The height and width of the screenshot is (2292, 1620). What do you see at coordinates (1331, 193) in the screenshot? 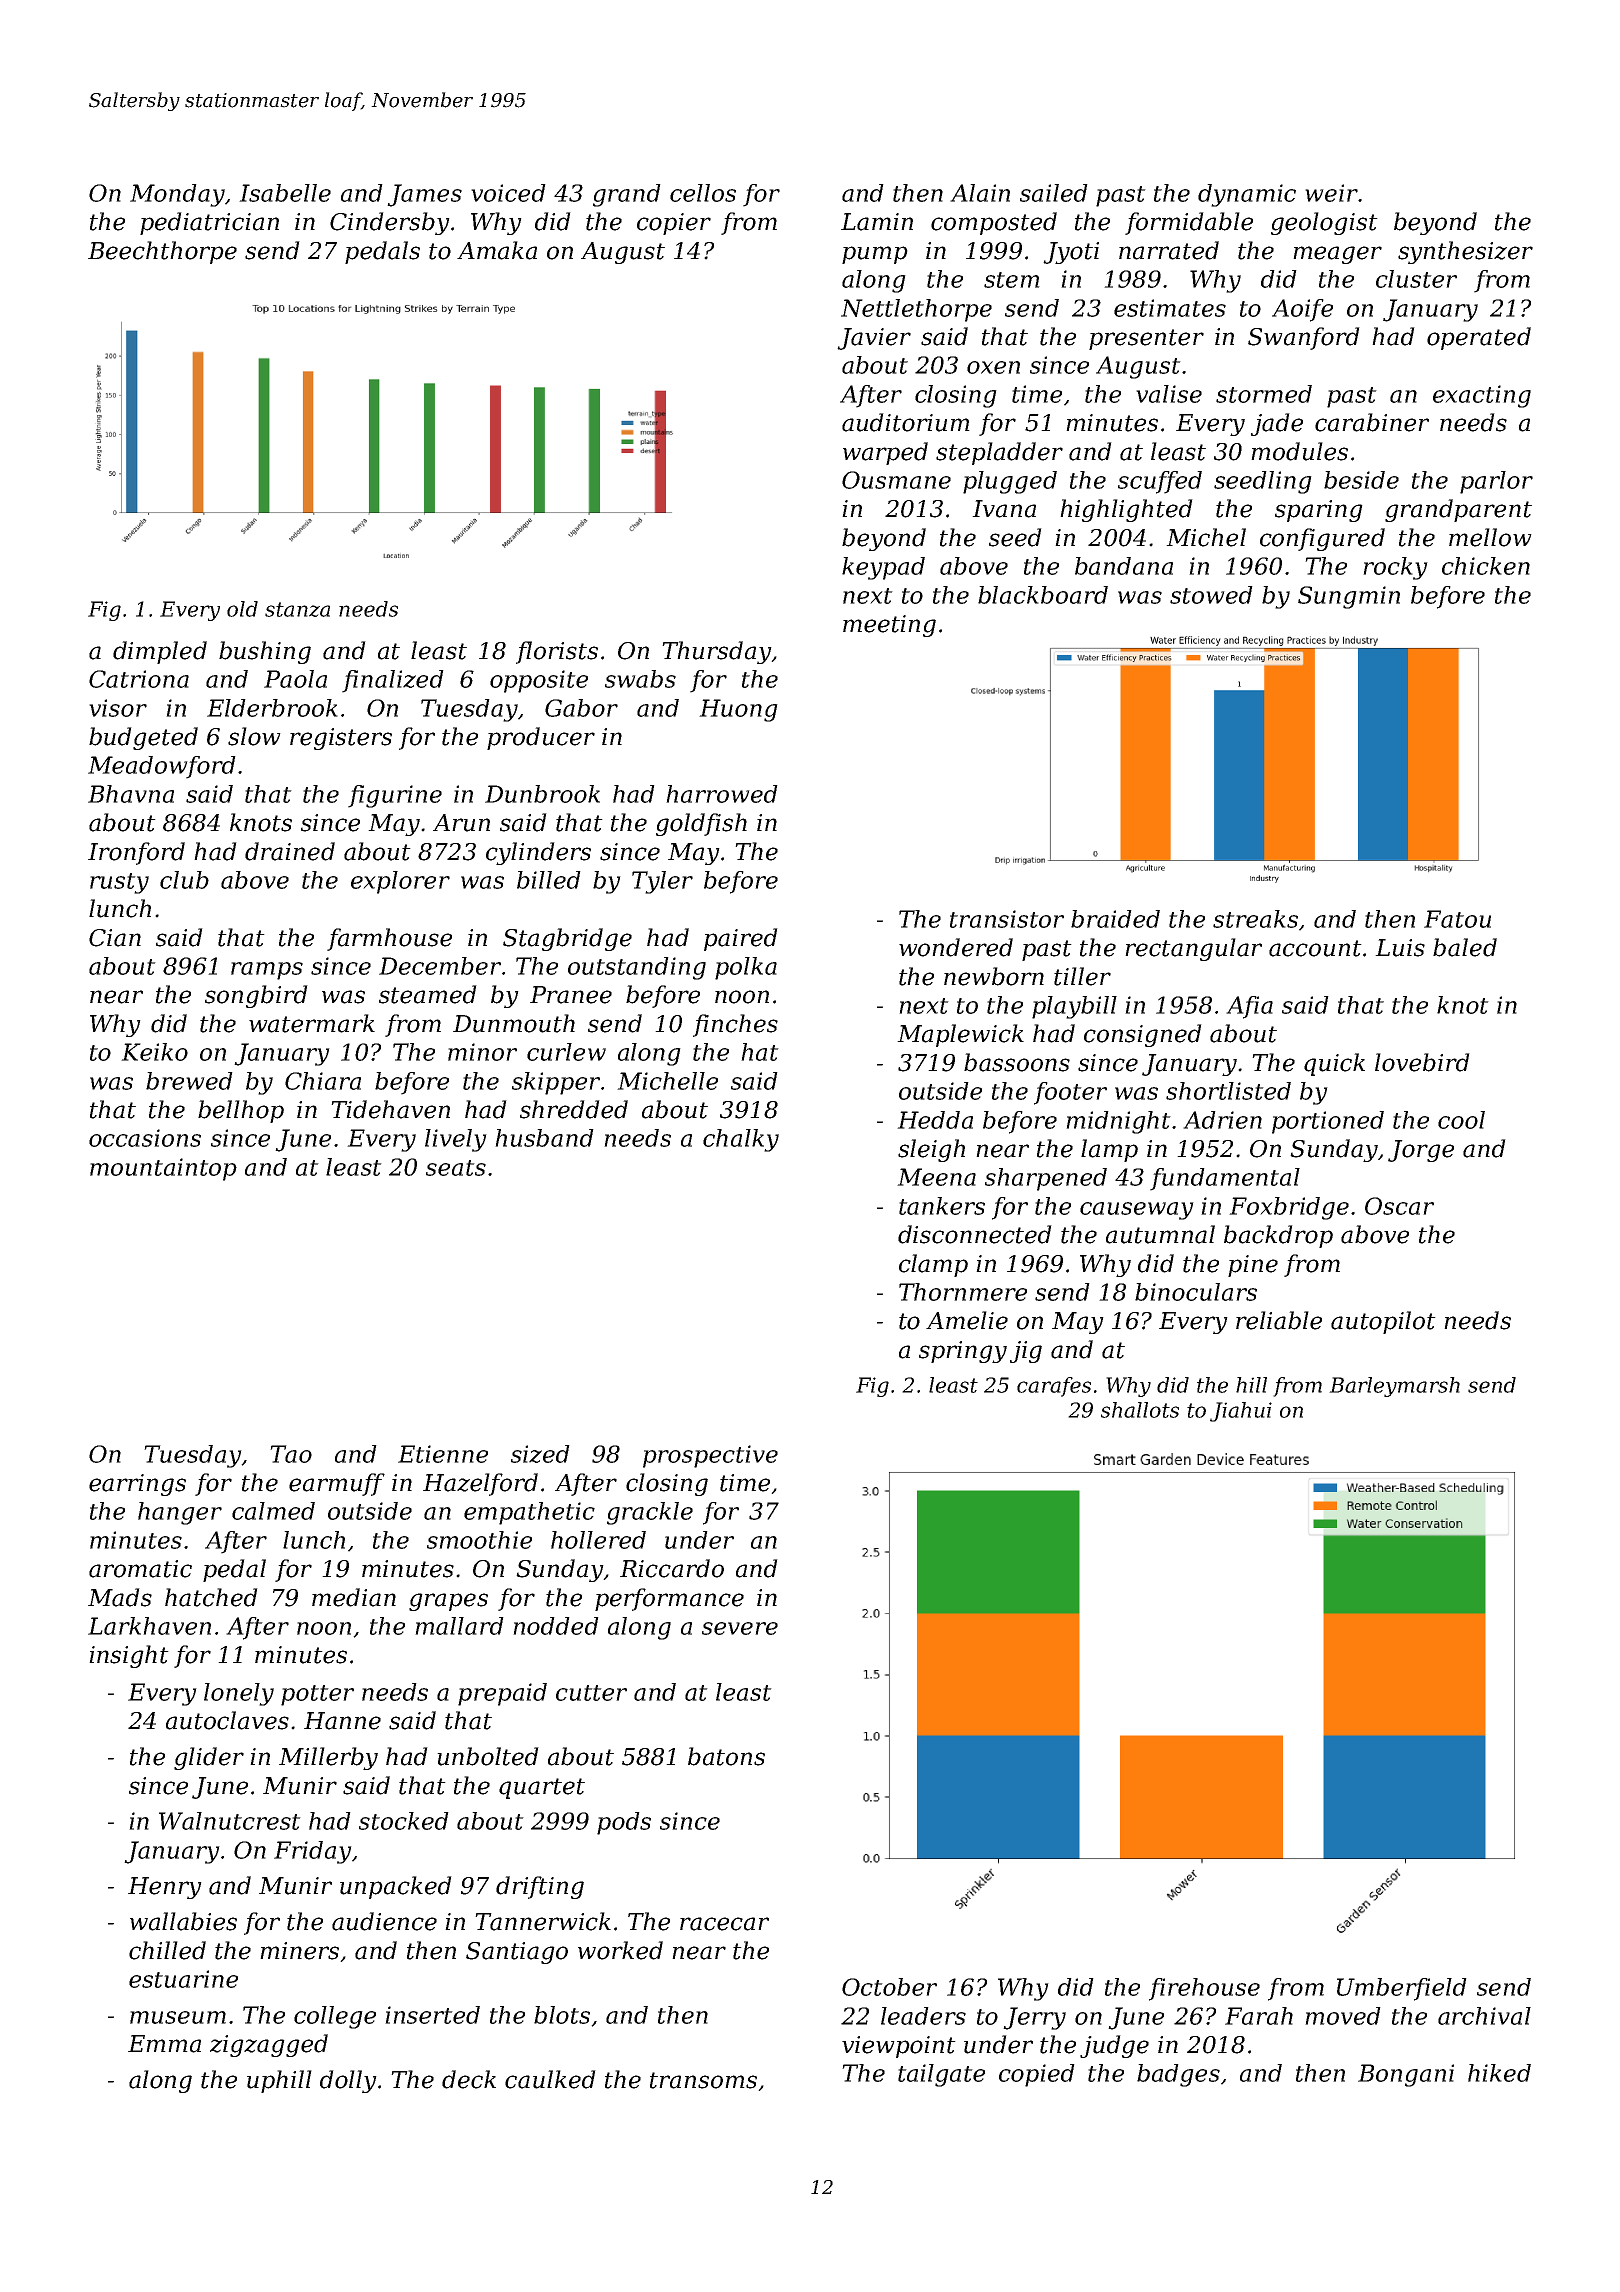
I see `weir` at bounding box center [1331, 193].
